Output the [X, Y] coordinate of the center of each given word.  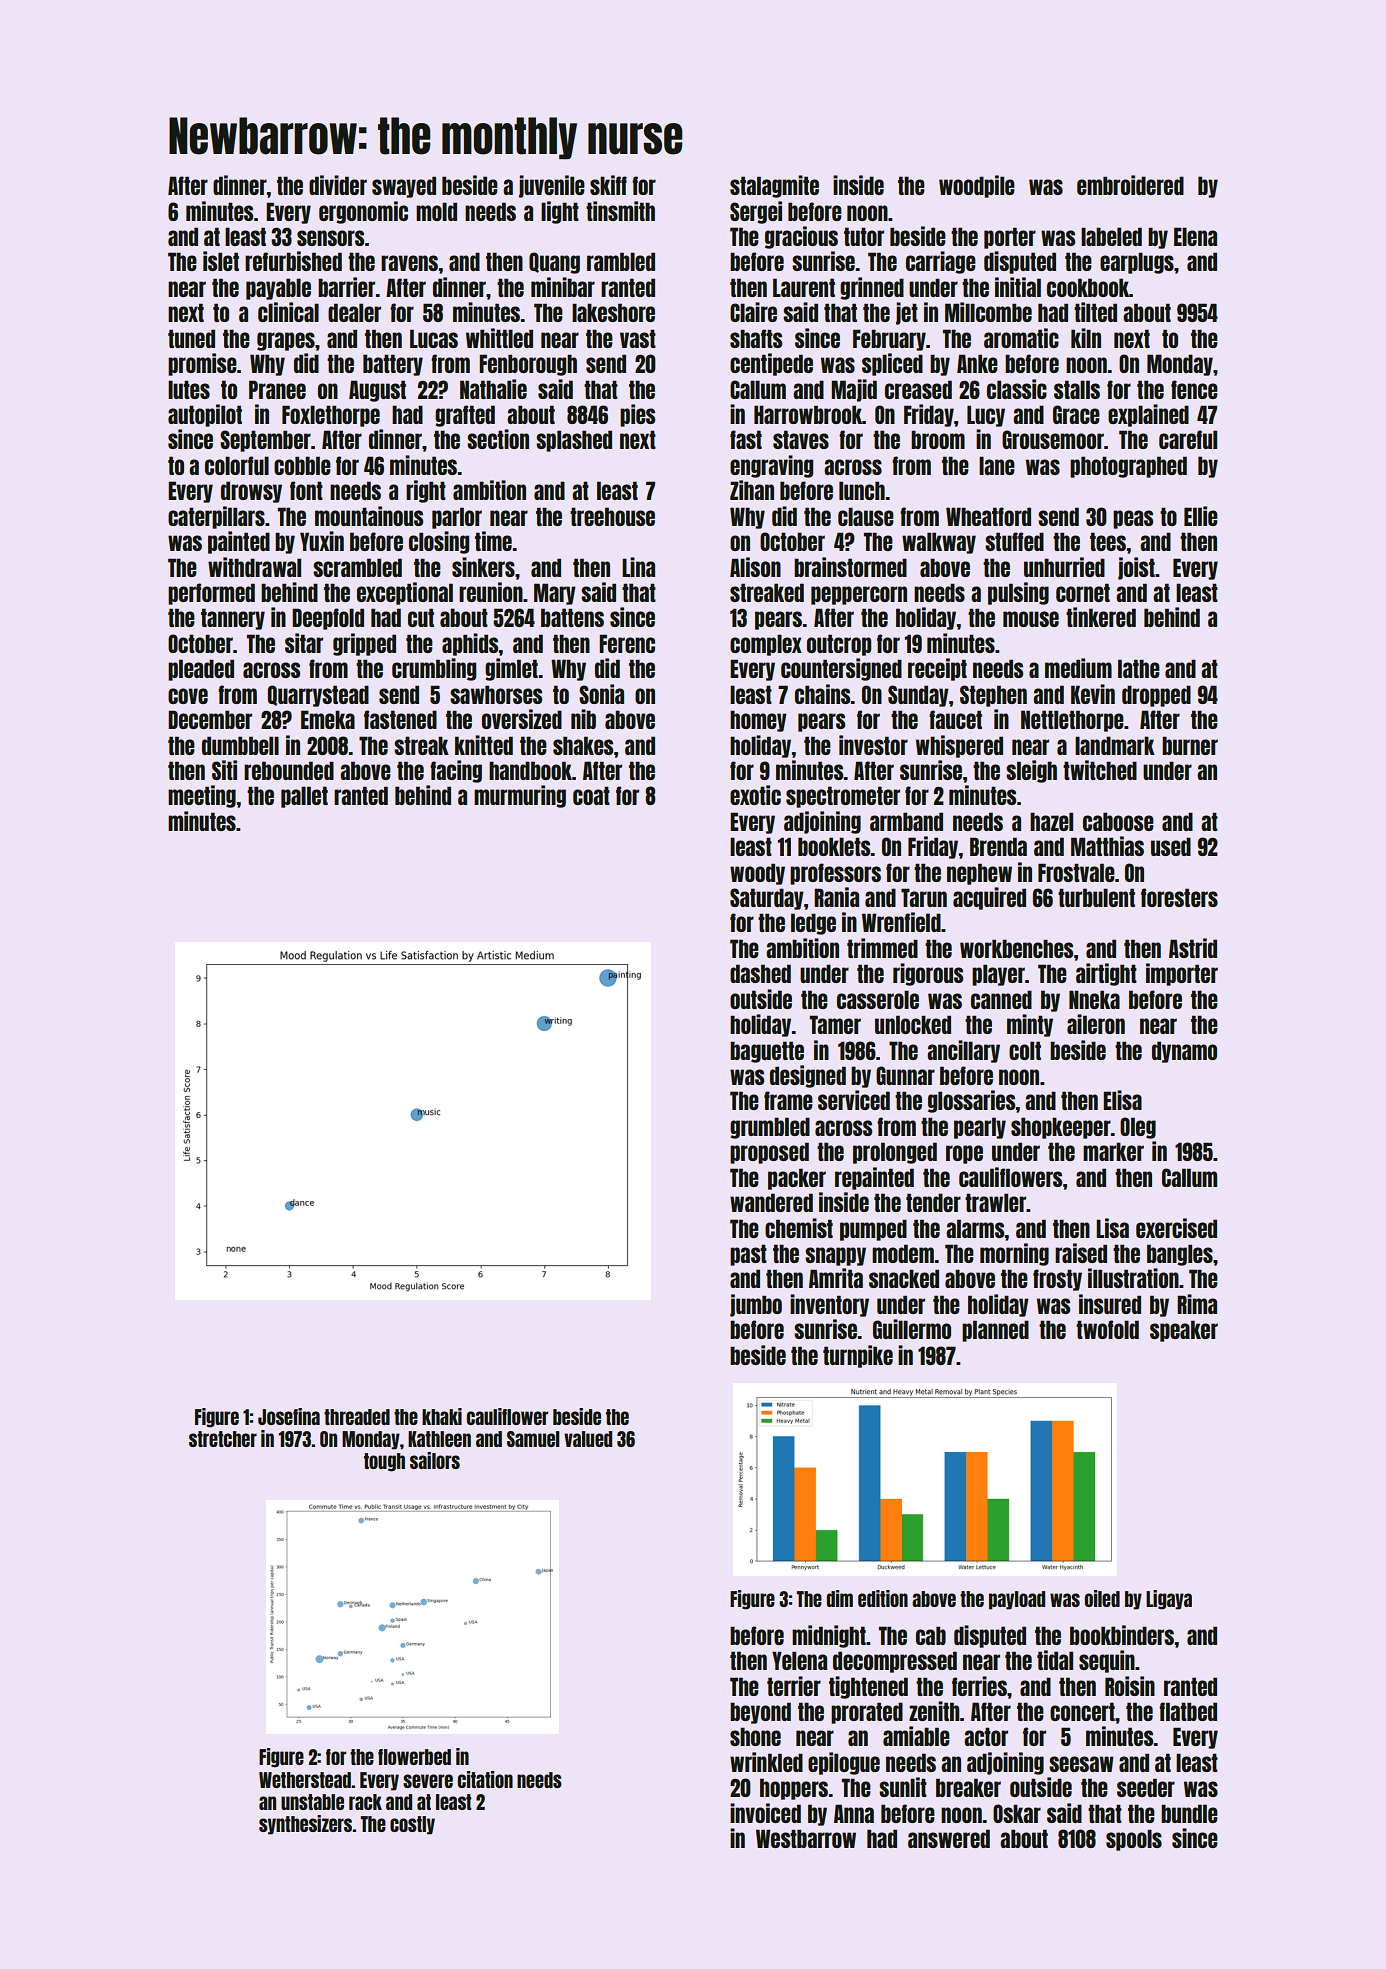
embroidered [1130, 185]
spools [1134, 1840]
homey [758, 721]
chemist [799, 1228]
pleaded [201, 670]
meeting [202, 796]
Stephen [993, 696]
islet [221, 261]
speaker [1184, 1331]
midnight [829, 1636]
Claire [753, 312]
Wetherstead [305, 1780]
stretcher [223, 1439]
